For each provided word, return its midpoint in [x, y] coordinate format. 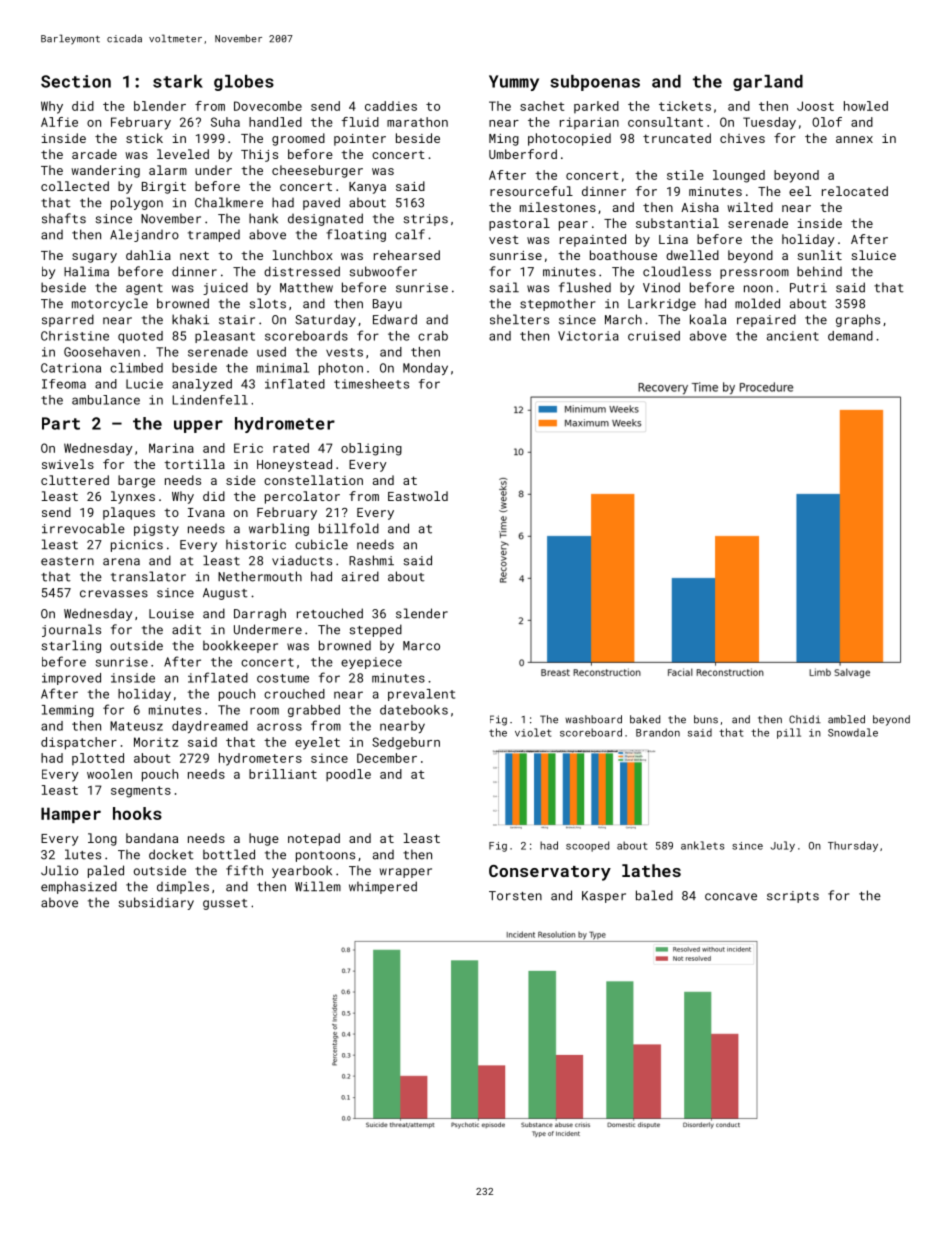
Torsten [515, 896]
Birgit [164, 188]
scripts [793, 897]
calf [410, 234]
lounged [739, 176]
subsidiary [156, 903]
